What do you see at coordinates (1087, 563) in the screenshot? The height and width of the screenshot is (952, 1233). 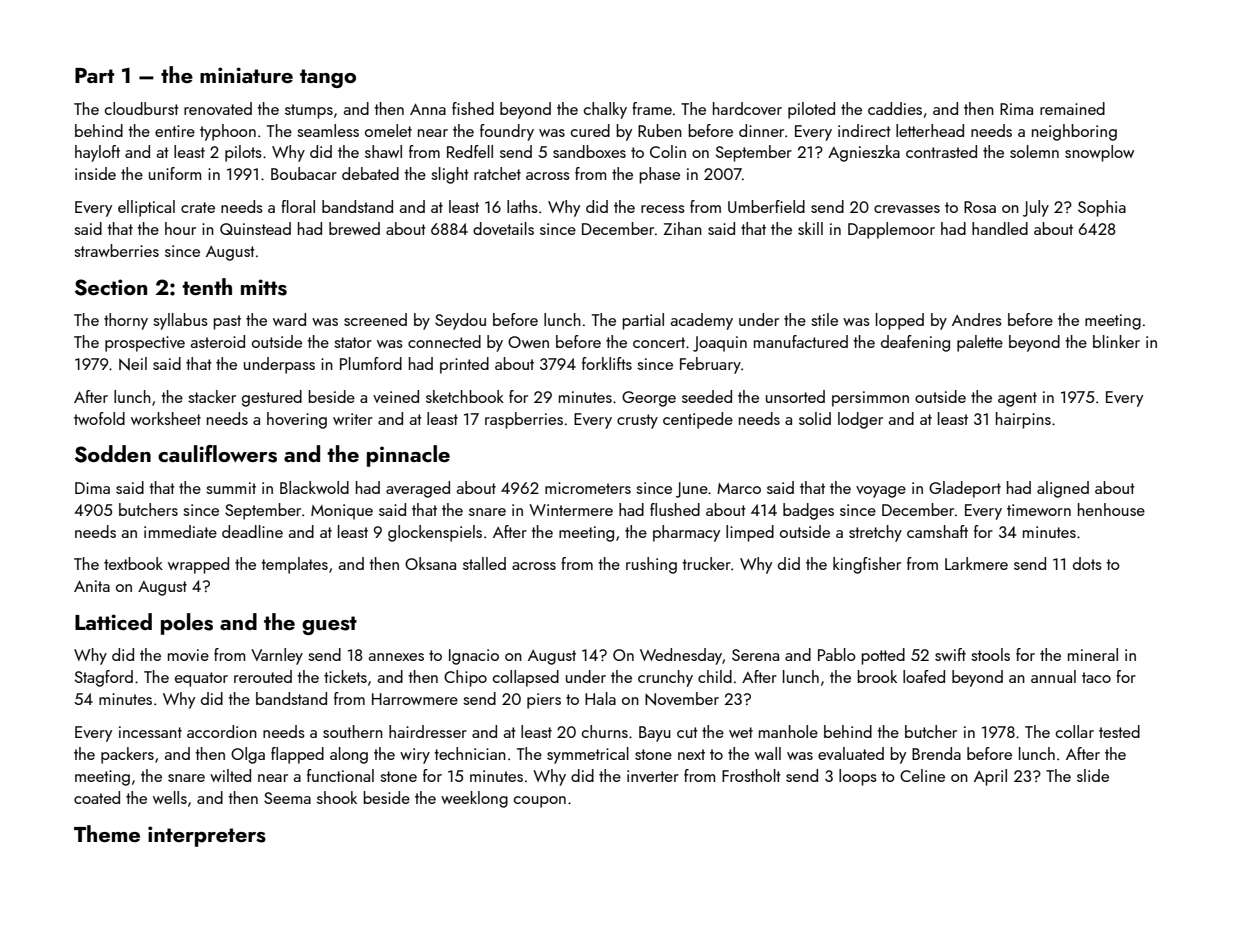 I see `dots` at bounding box center [1087, 563].
